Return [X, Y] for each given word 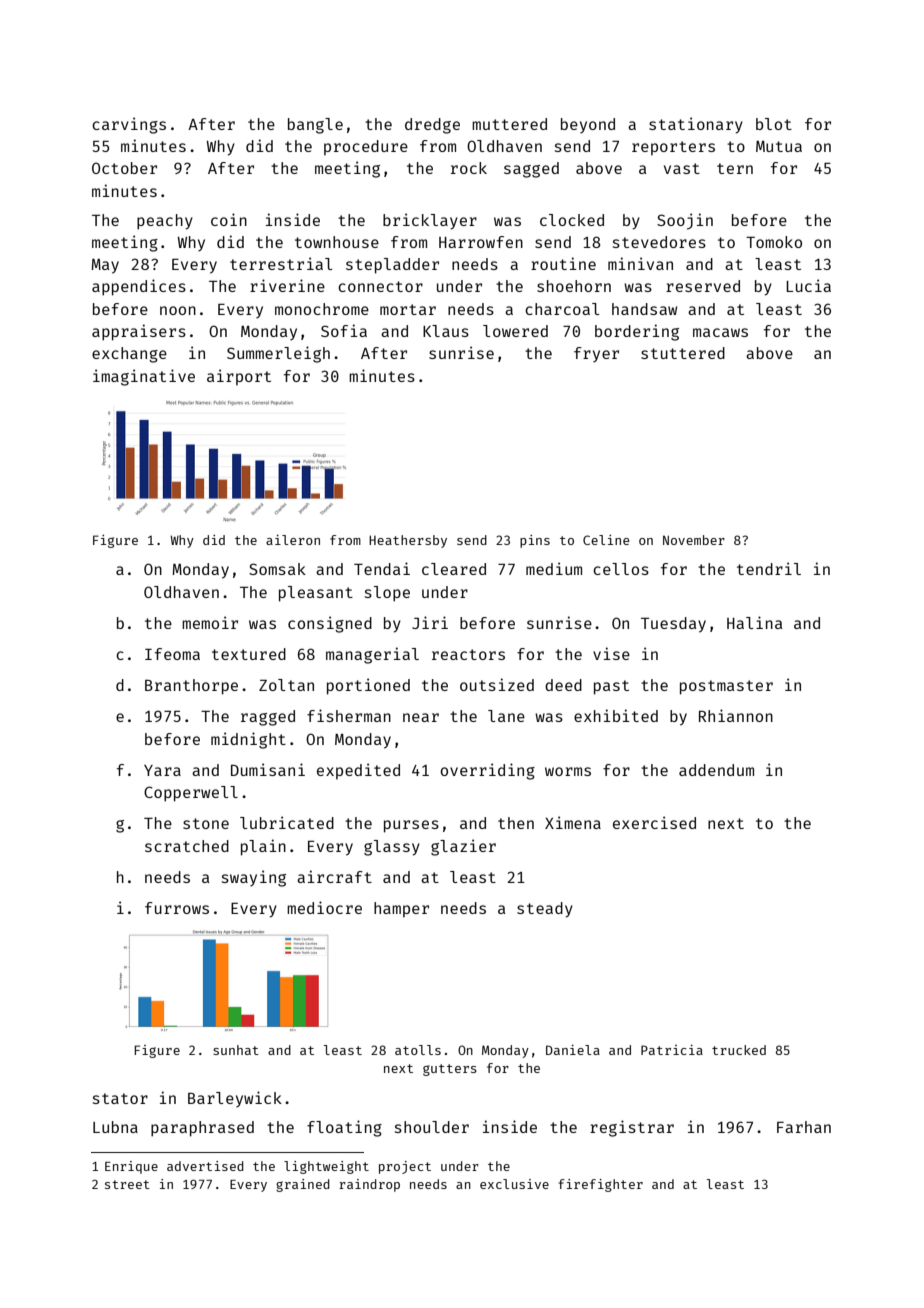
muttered [509, 124]
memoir [210, 622]
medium [554, 568]
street [127, 1184]
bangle [315, 126]
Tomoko [774, 242]
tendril [769, 568]
